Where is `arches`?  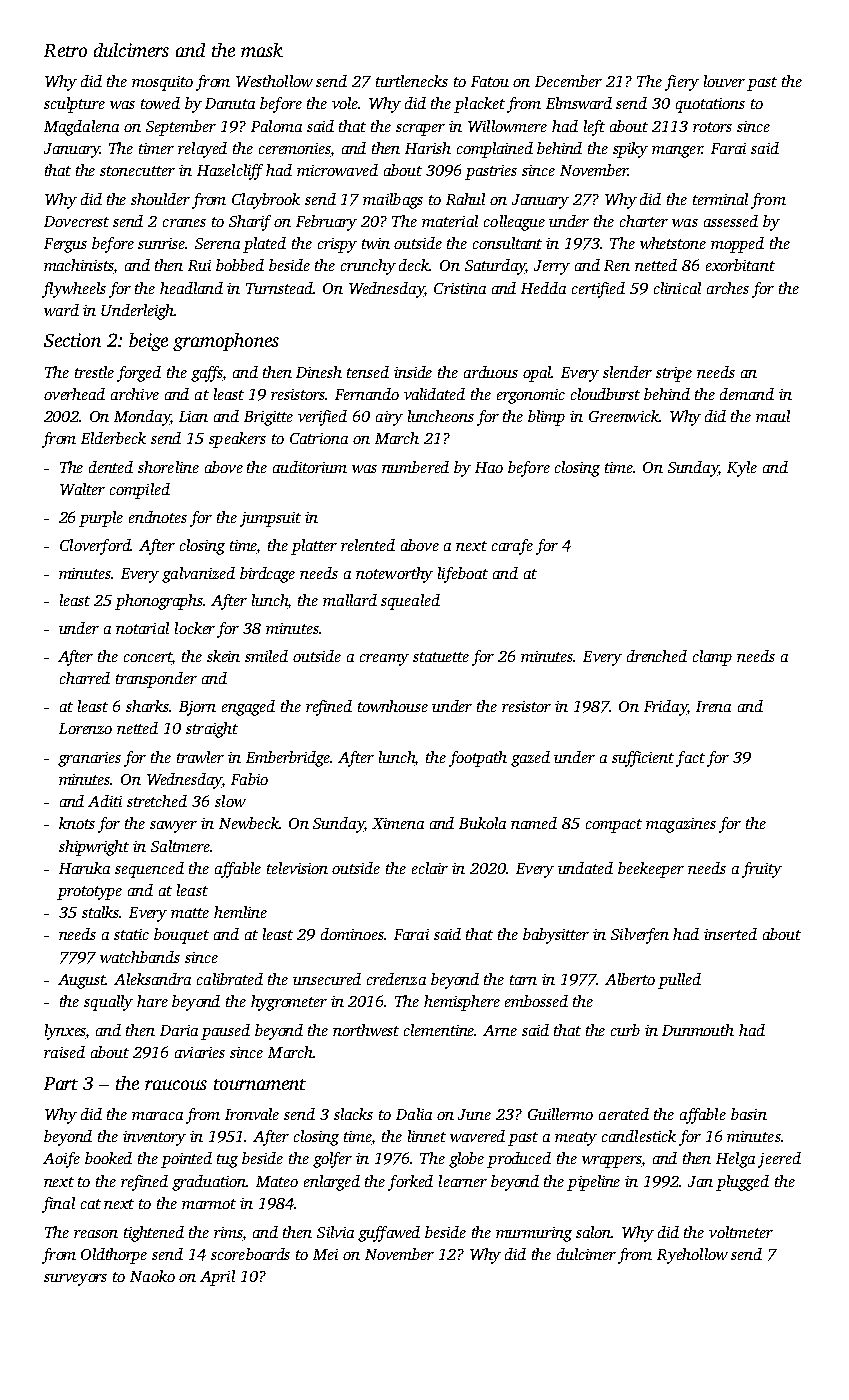
arches is located at coordinates (728, 288).
